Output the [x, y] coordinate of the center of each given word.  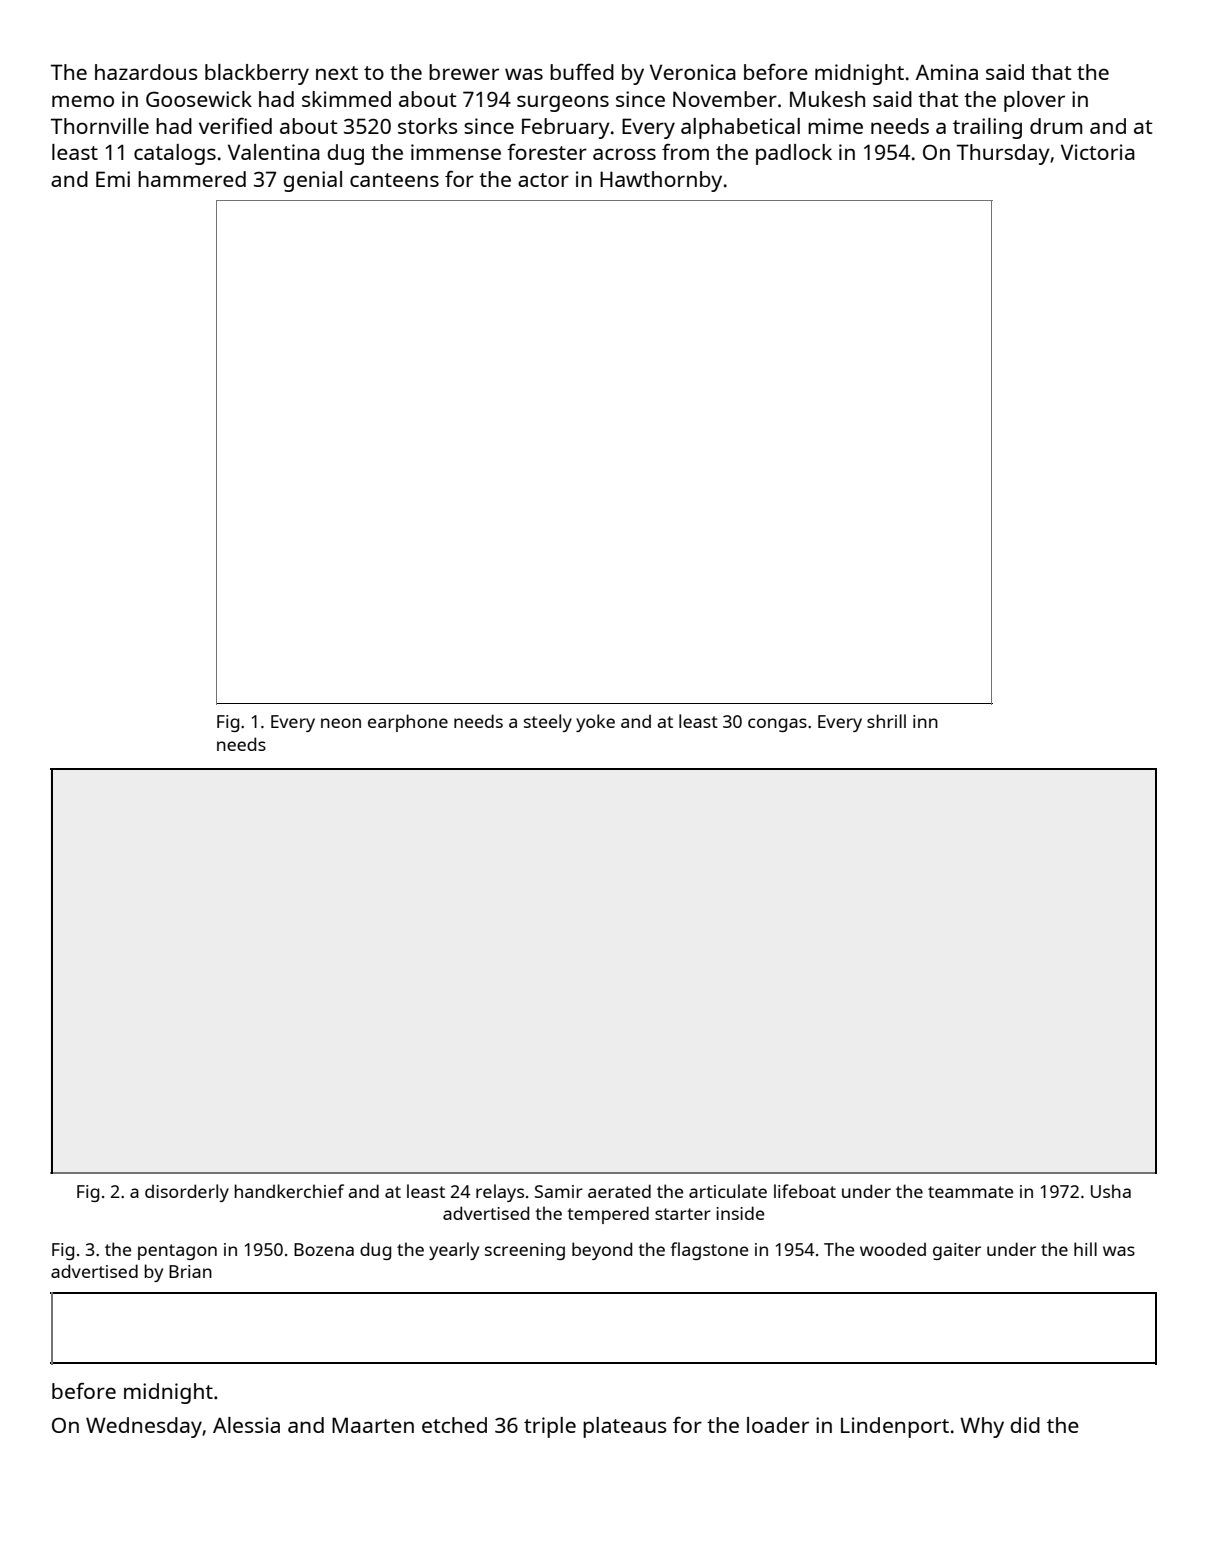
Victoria [1098, 152]
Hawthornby [661, 181]
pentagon [177, 1252]
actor [543, 180]
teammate [970, 1192]
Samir [559, 1191]
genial [313, 181]
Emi [113, 179]
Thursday [1003, 154]
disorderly [187, 1193]
